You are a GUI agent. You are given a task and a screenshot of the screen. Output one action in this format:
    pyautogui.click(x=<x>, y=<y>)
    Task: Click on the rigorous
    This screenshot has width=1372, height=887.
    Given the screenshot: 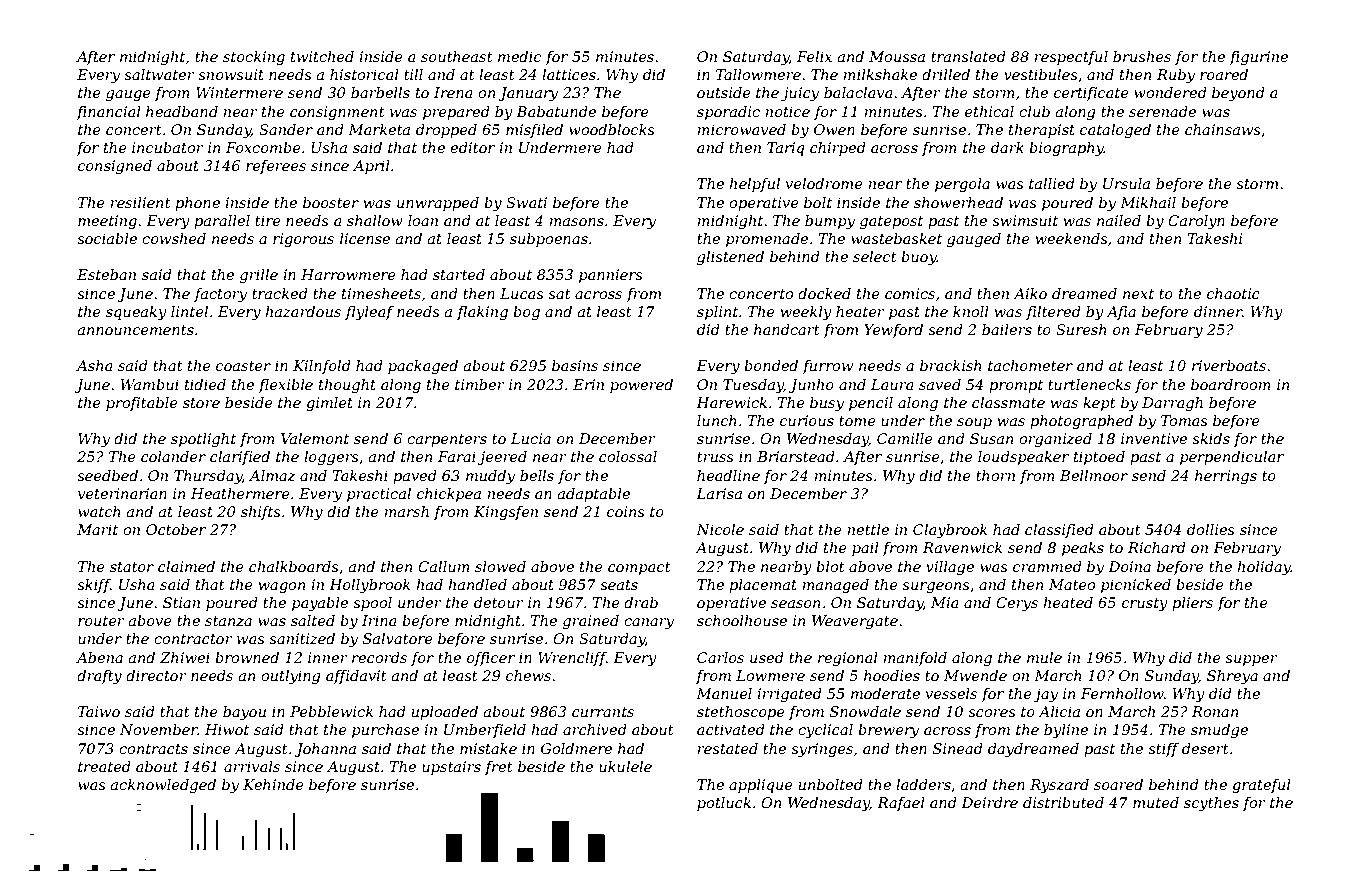 What is the action you would take?
    pyautogui.click(x=303, y=240)
